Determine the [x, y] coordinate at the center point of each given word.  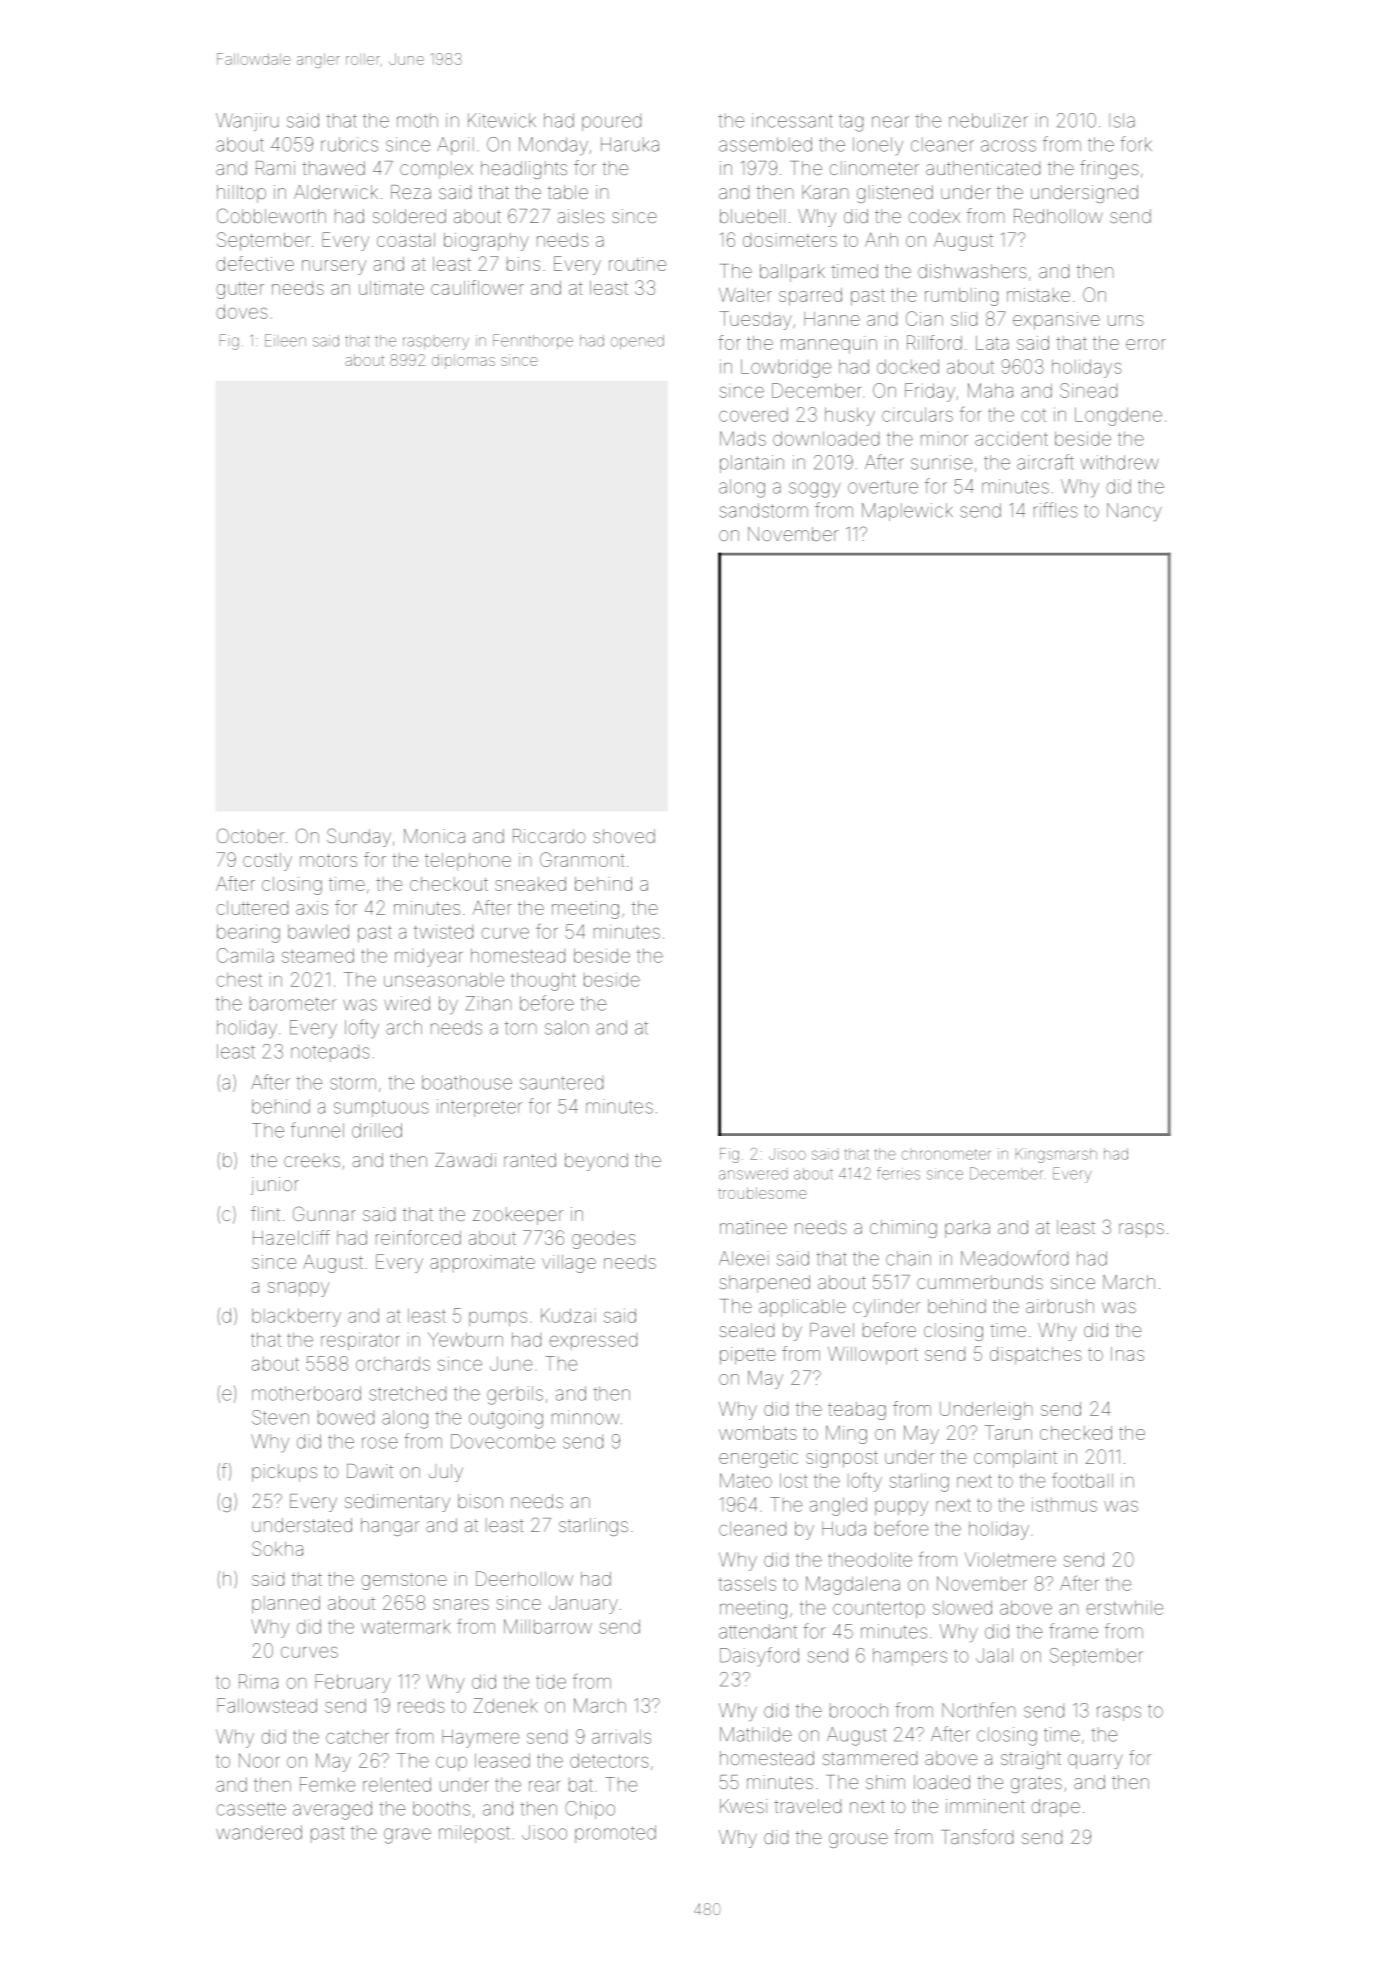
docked [908, 366]
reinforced [418, 1237]
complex [436, 170]
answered [753, 1175]
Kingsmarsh [1056, 1155]
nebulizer [988, 120]
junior [275, 1186]
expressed [593, 1341]
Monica [434, 836]
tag [851, 123]
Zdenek [506, 1705]
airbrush [1060, 1306]
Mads [743, 438]
